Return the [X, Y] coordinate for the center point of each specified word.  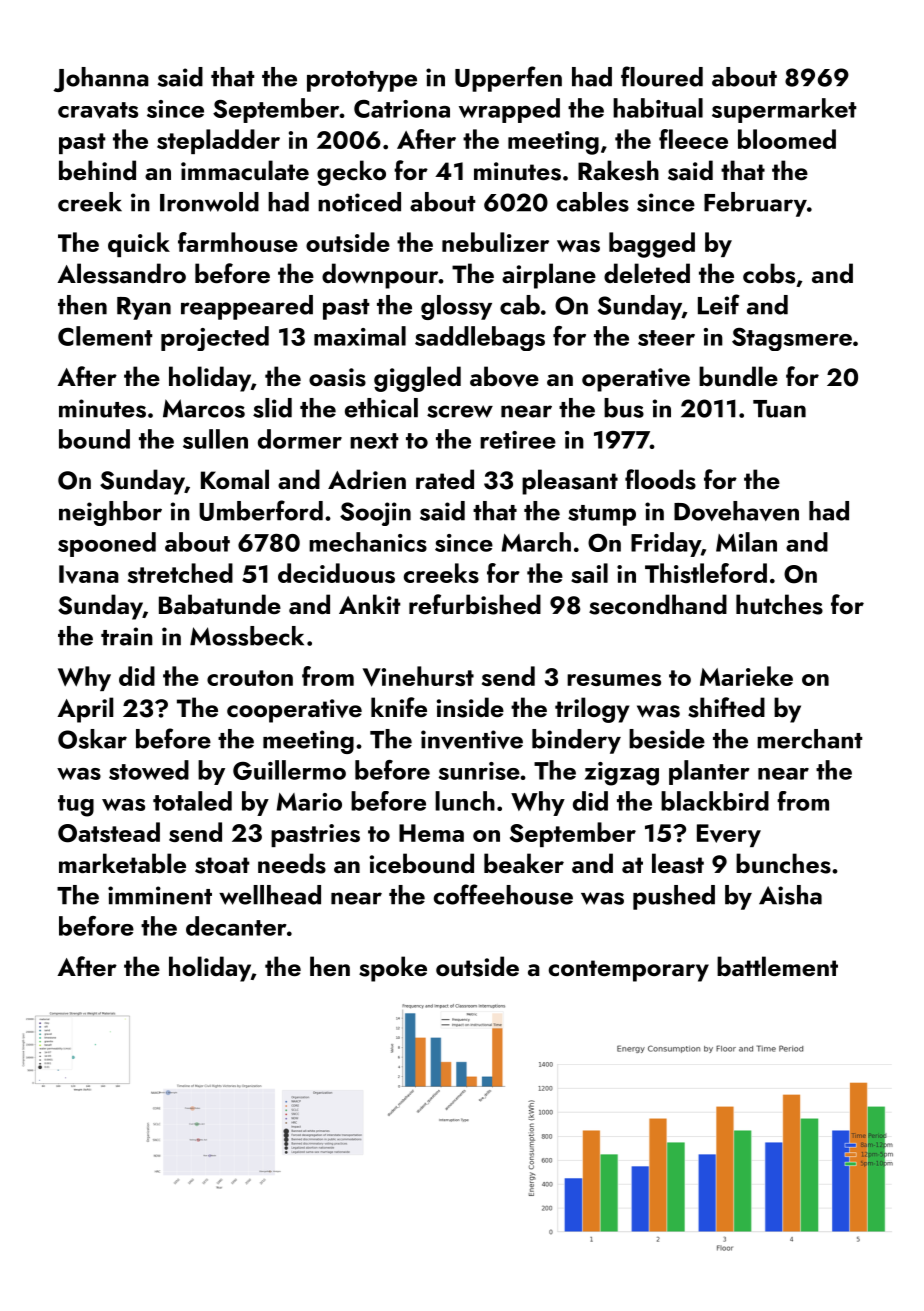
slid [272, 408]
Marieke [746, 676]
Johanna [101, 79]
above [504, 376]
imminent [160, 895]
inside [470, 707]
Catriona [402, 109]
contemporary [629, 971]
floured [662, 76]
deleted [647, 273]
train [127, 636]
